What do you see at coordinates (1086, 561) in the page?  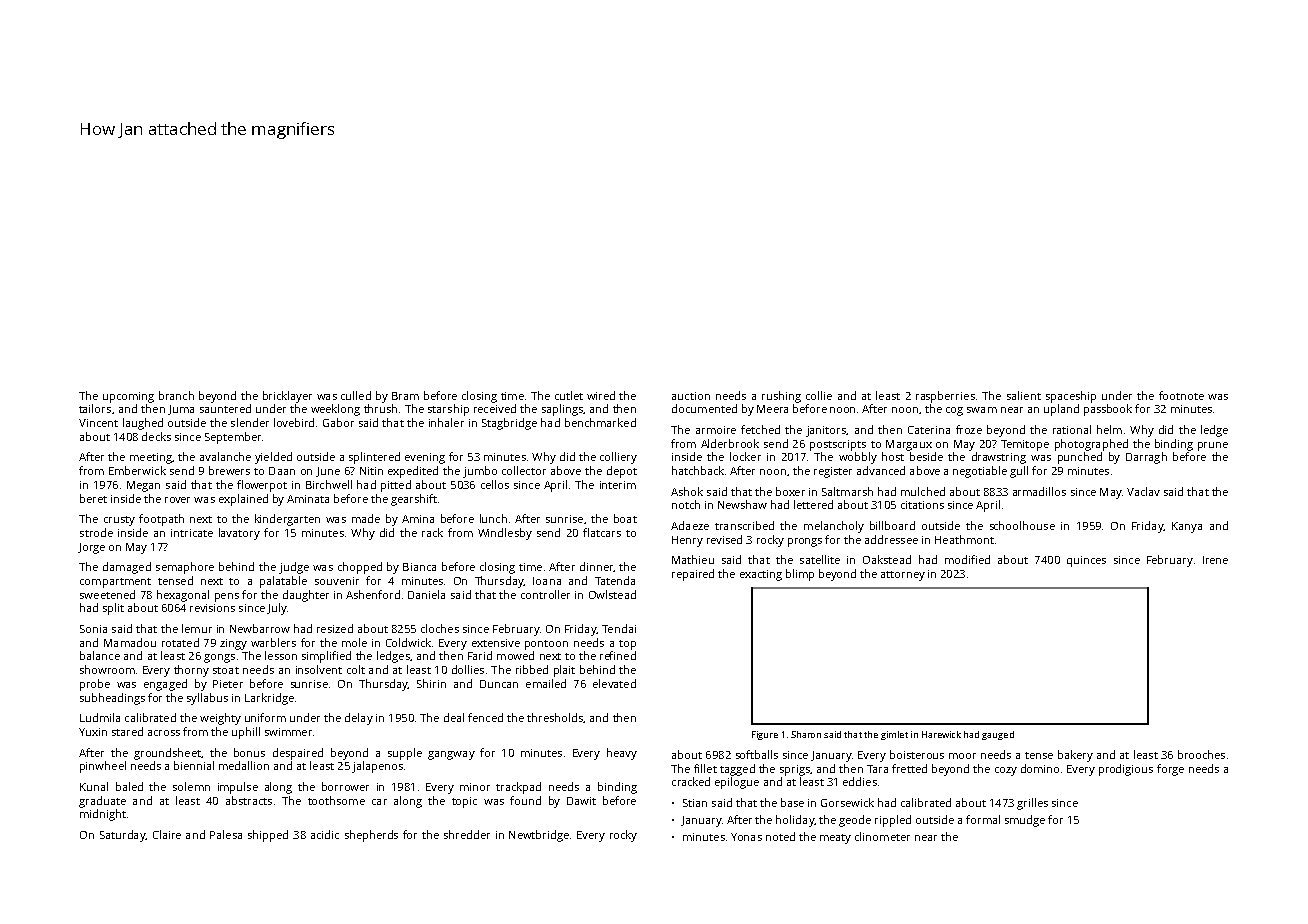 I see `quinces` at bounding box center [1086, 561].
